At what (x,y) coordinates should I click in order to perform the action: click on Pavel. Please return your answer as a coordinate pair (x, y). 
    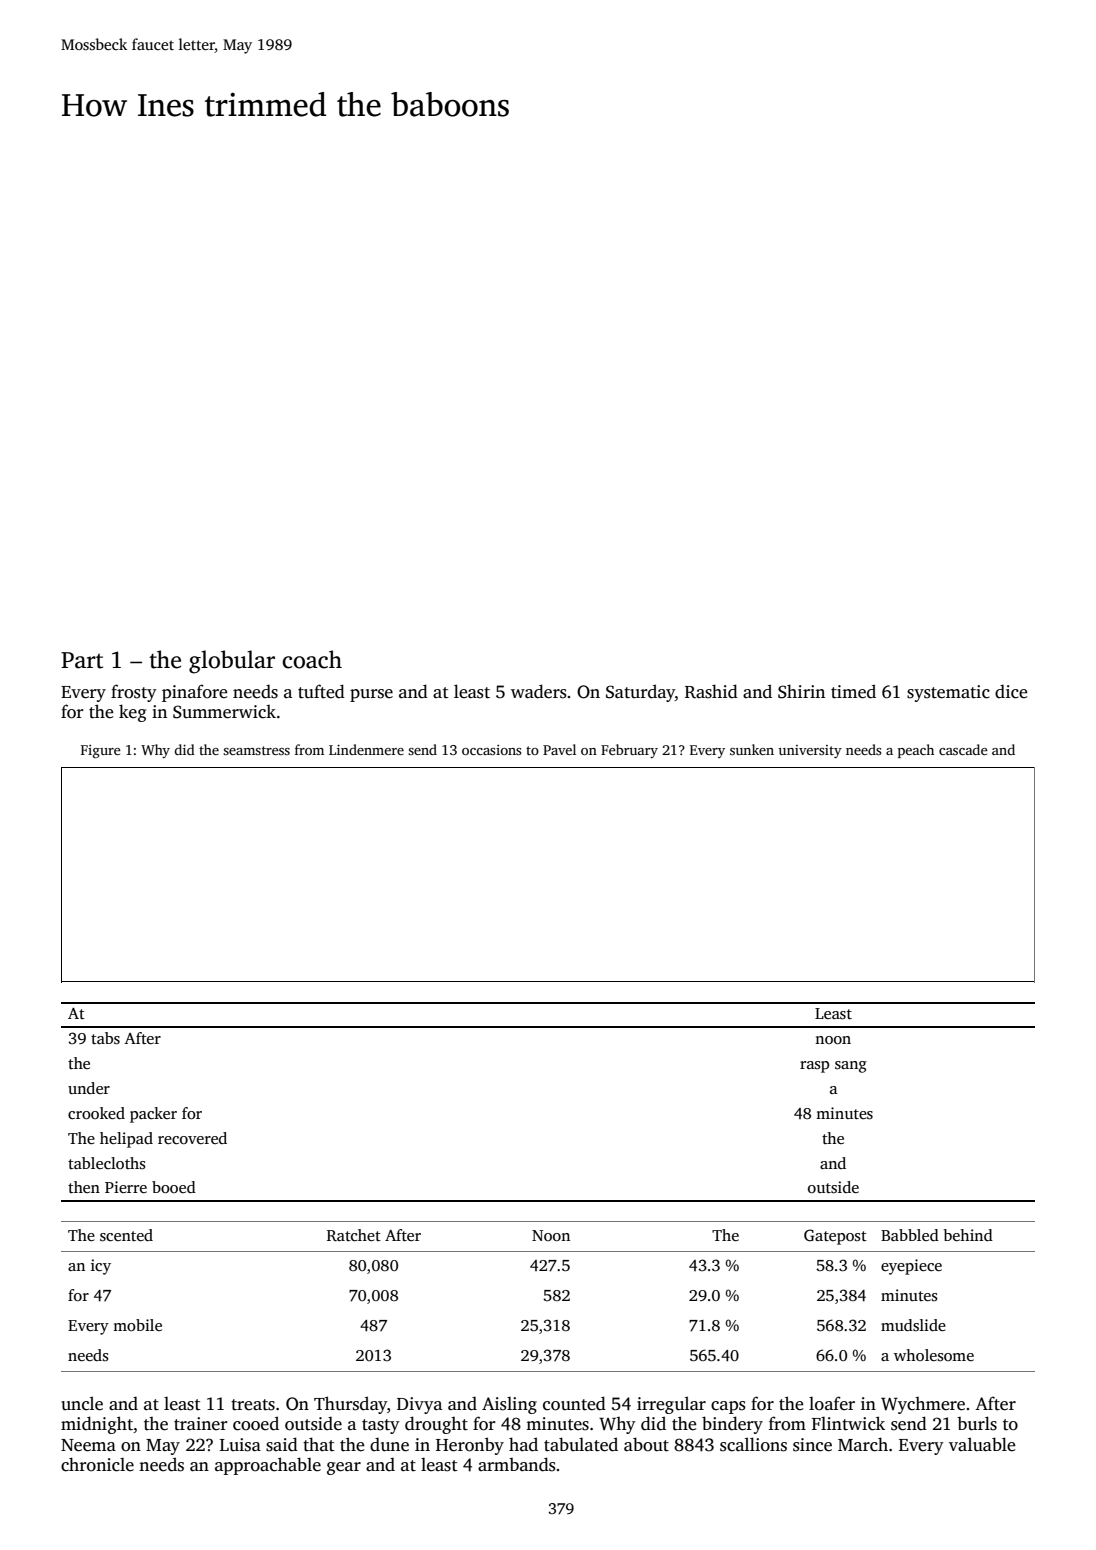
    Looking at the image, I should click on (559, 749).
